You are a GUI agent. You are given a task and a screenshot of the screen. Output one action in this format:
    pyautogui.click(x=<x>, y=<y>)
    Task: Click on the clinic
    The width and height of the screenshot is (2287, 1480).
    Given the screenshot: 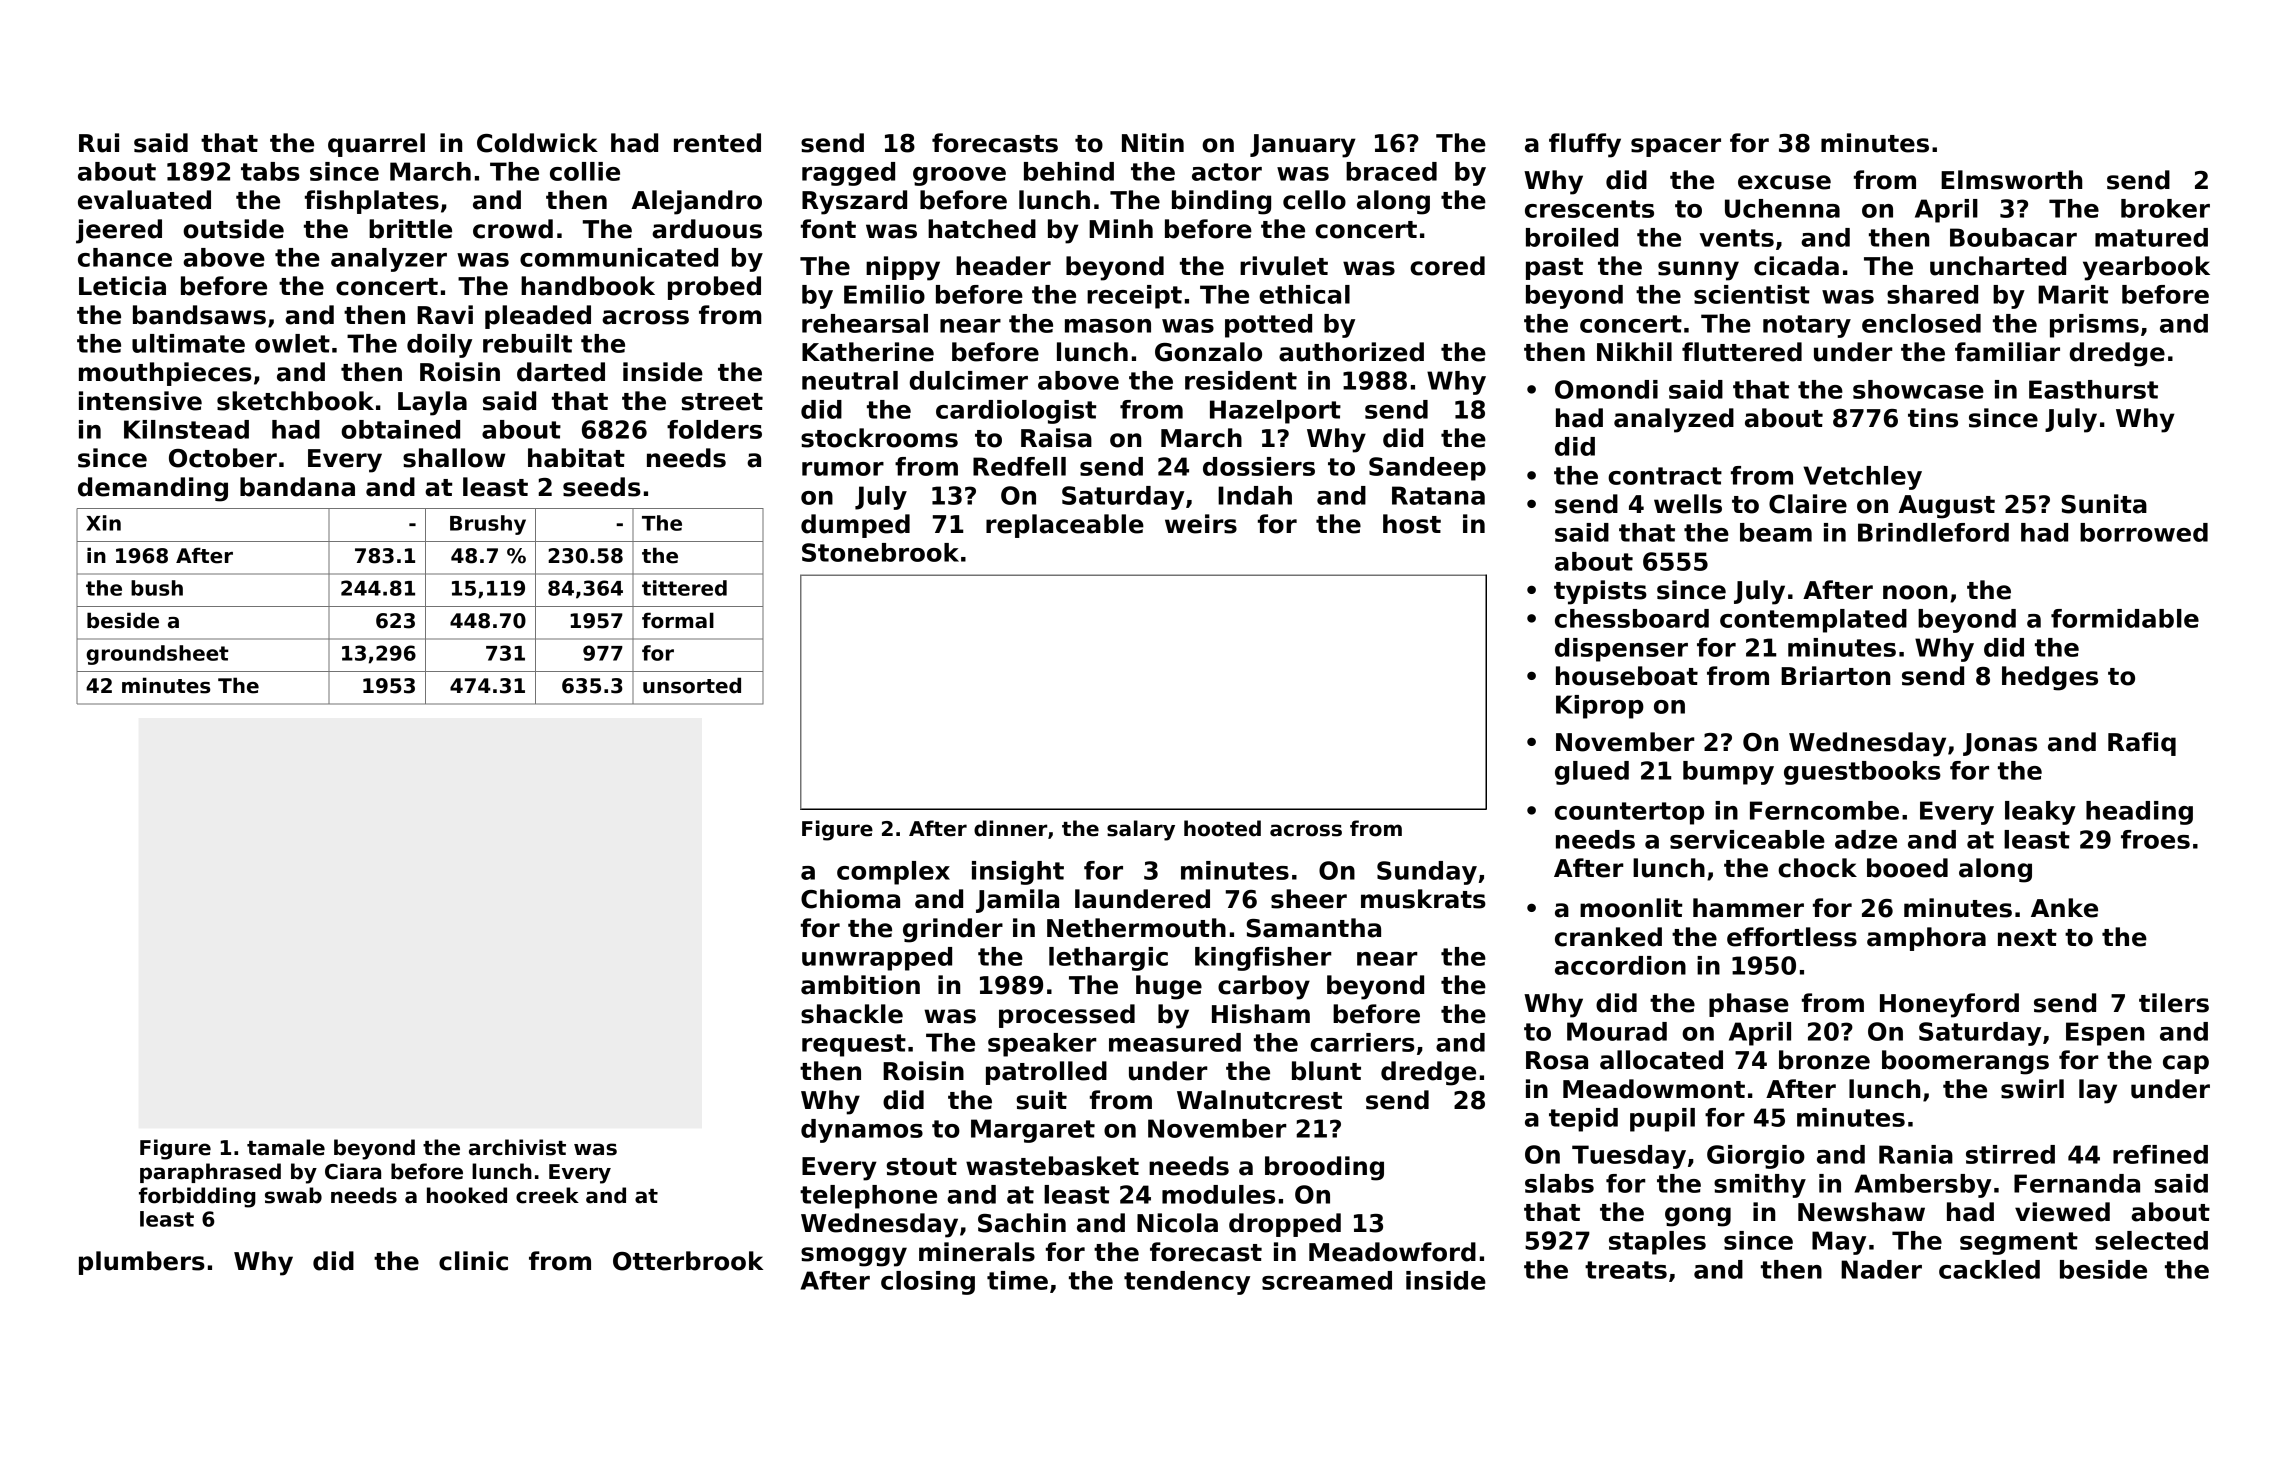 What is the action you would take?
    pyautogui.click(x=473, y=1261)
